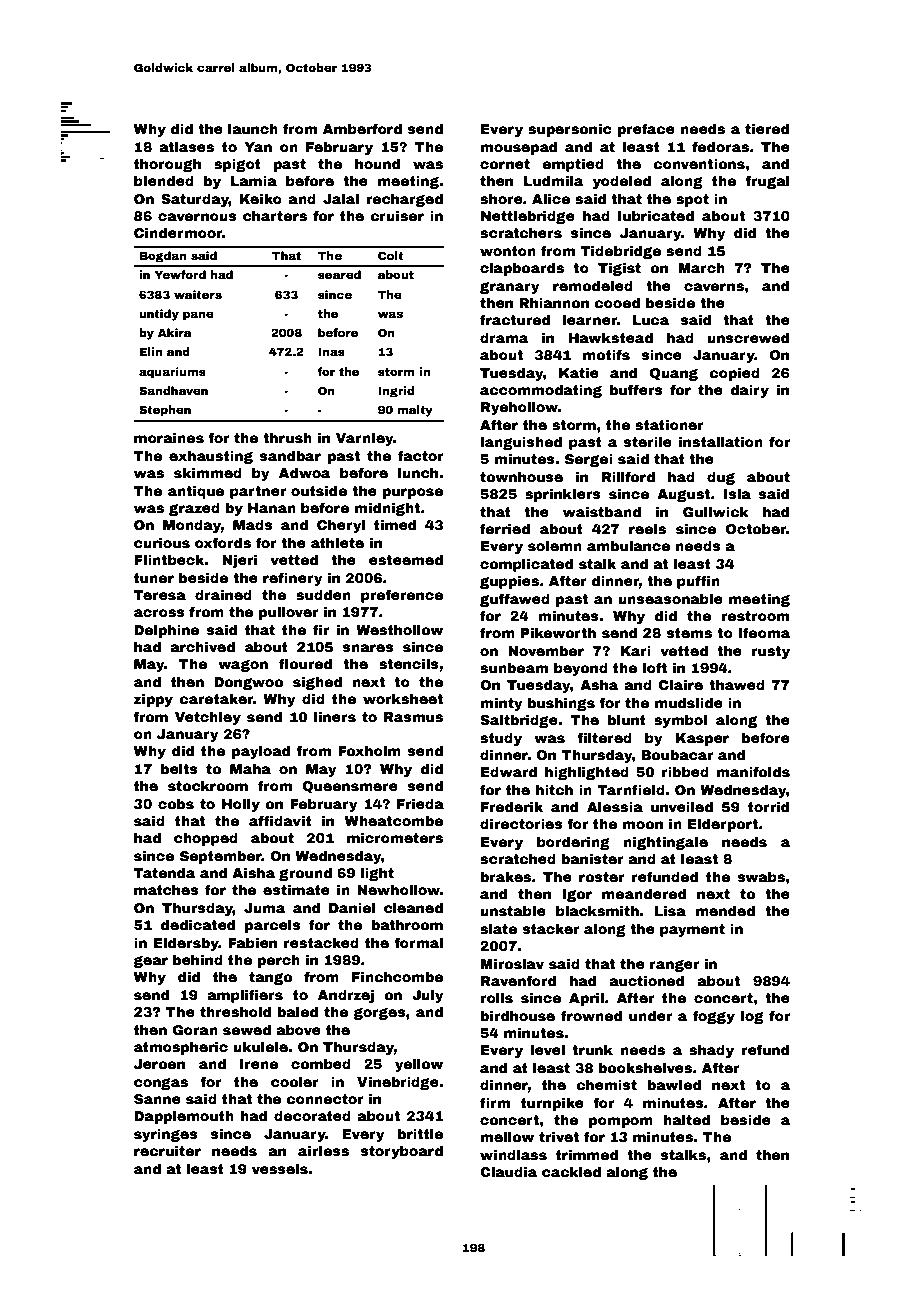 The width and height of the page is (924, 1314). Describe the element at coordinates (420, 803) in the page. I see `Frieda` at that location.
